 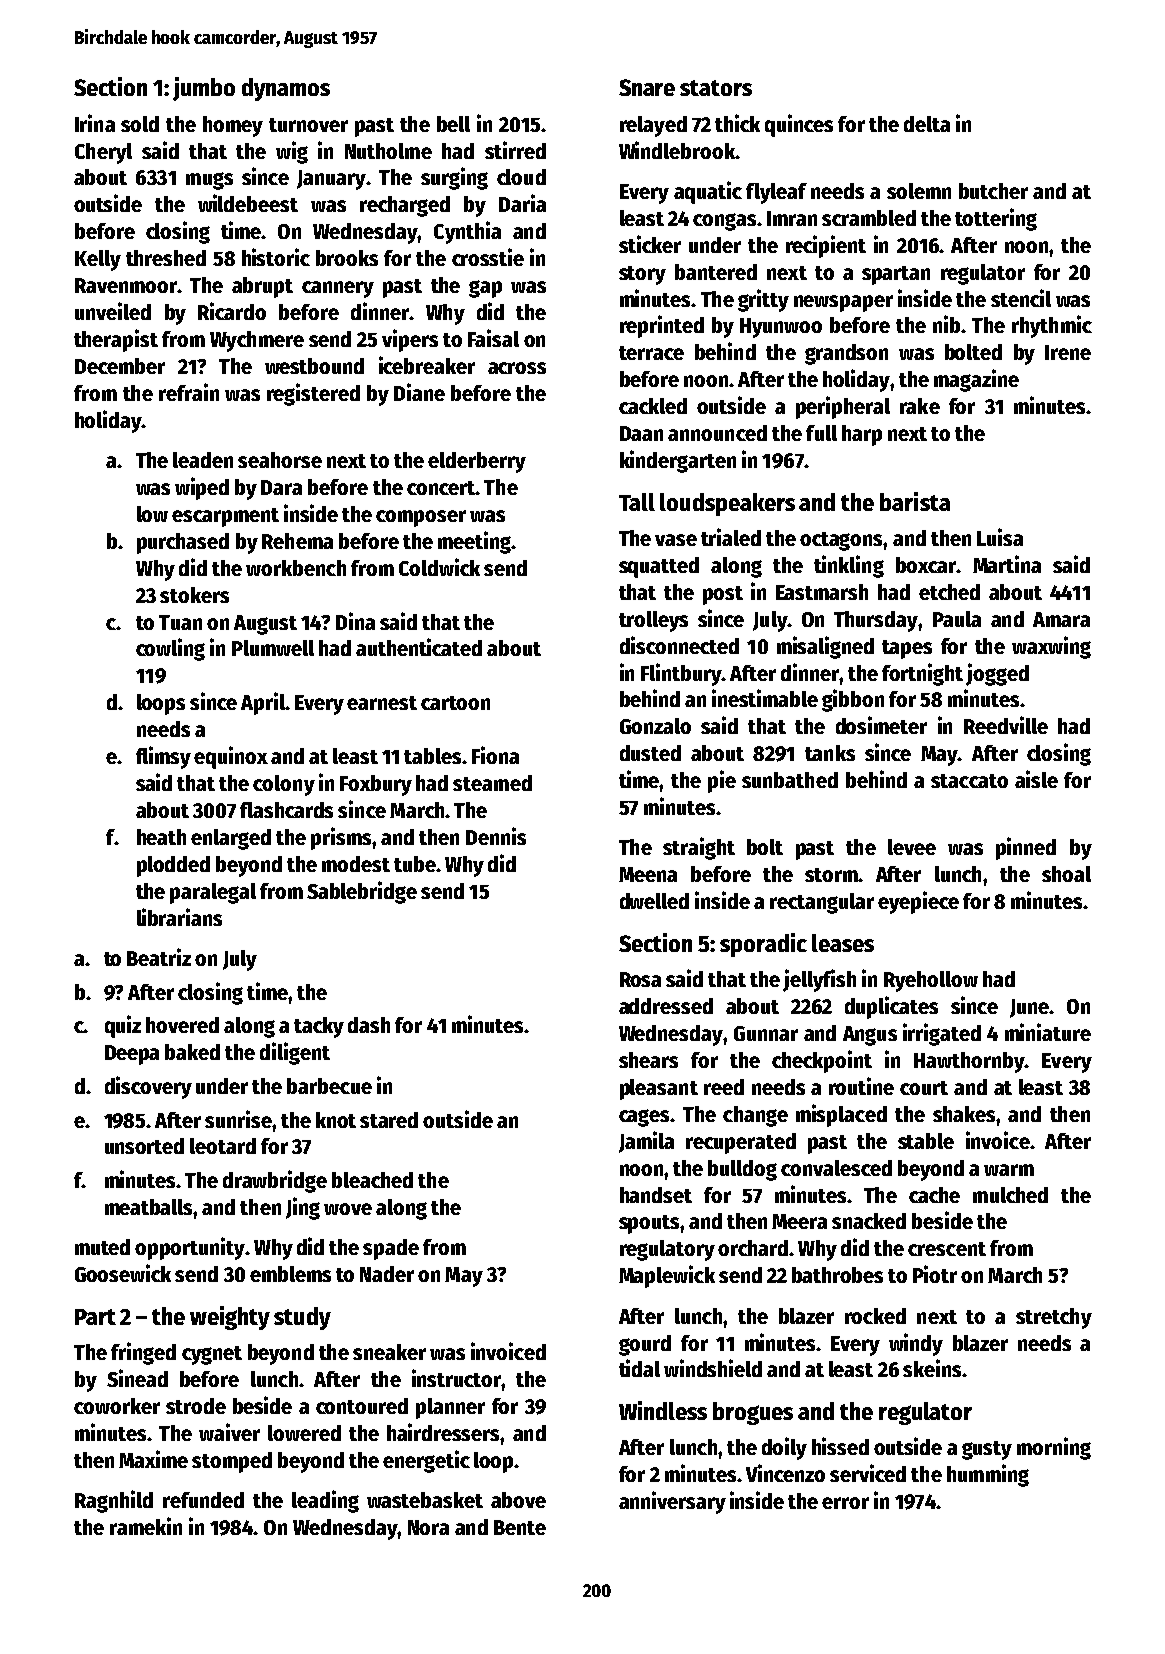 What do you see at coordinates (194, 595) in the page?
I see `stokers` at bounding box center [194, 595].
